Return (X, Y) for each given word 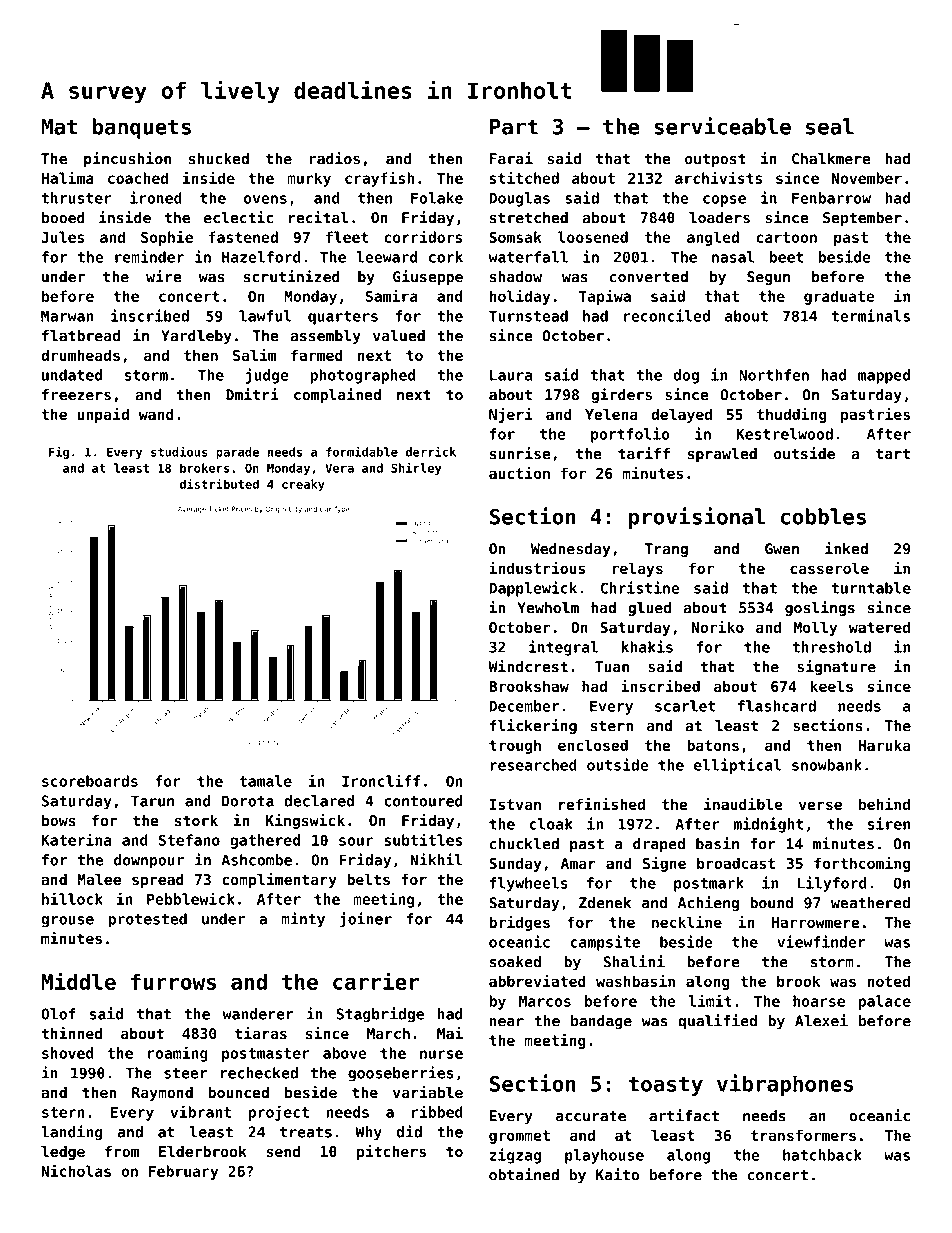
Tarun (152, 801)
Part (514, 127)
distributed (219, 484)
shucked (219, 159)
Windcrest (528, 666)
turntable (871, 588)
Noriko (718, 627)
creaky (303, 485)
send (283, 1151)
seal (830, 126)
